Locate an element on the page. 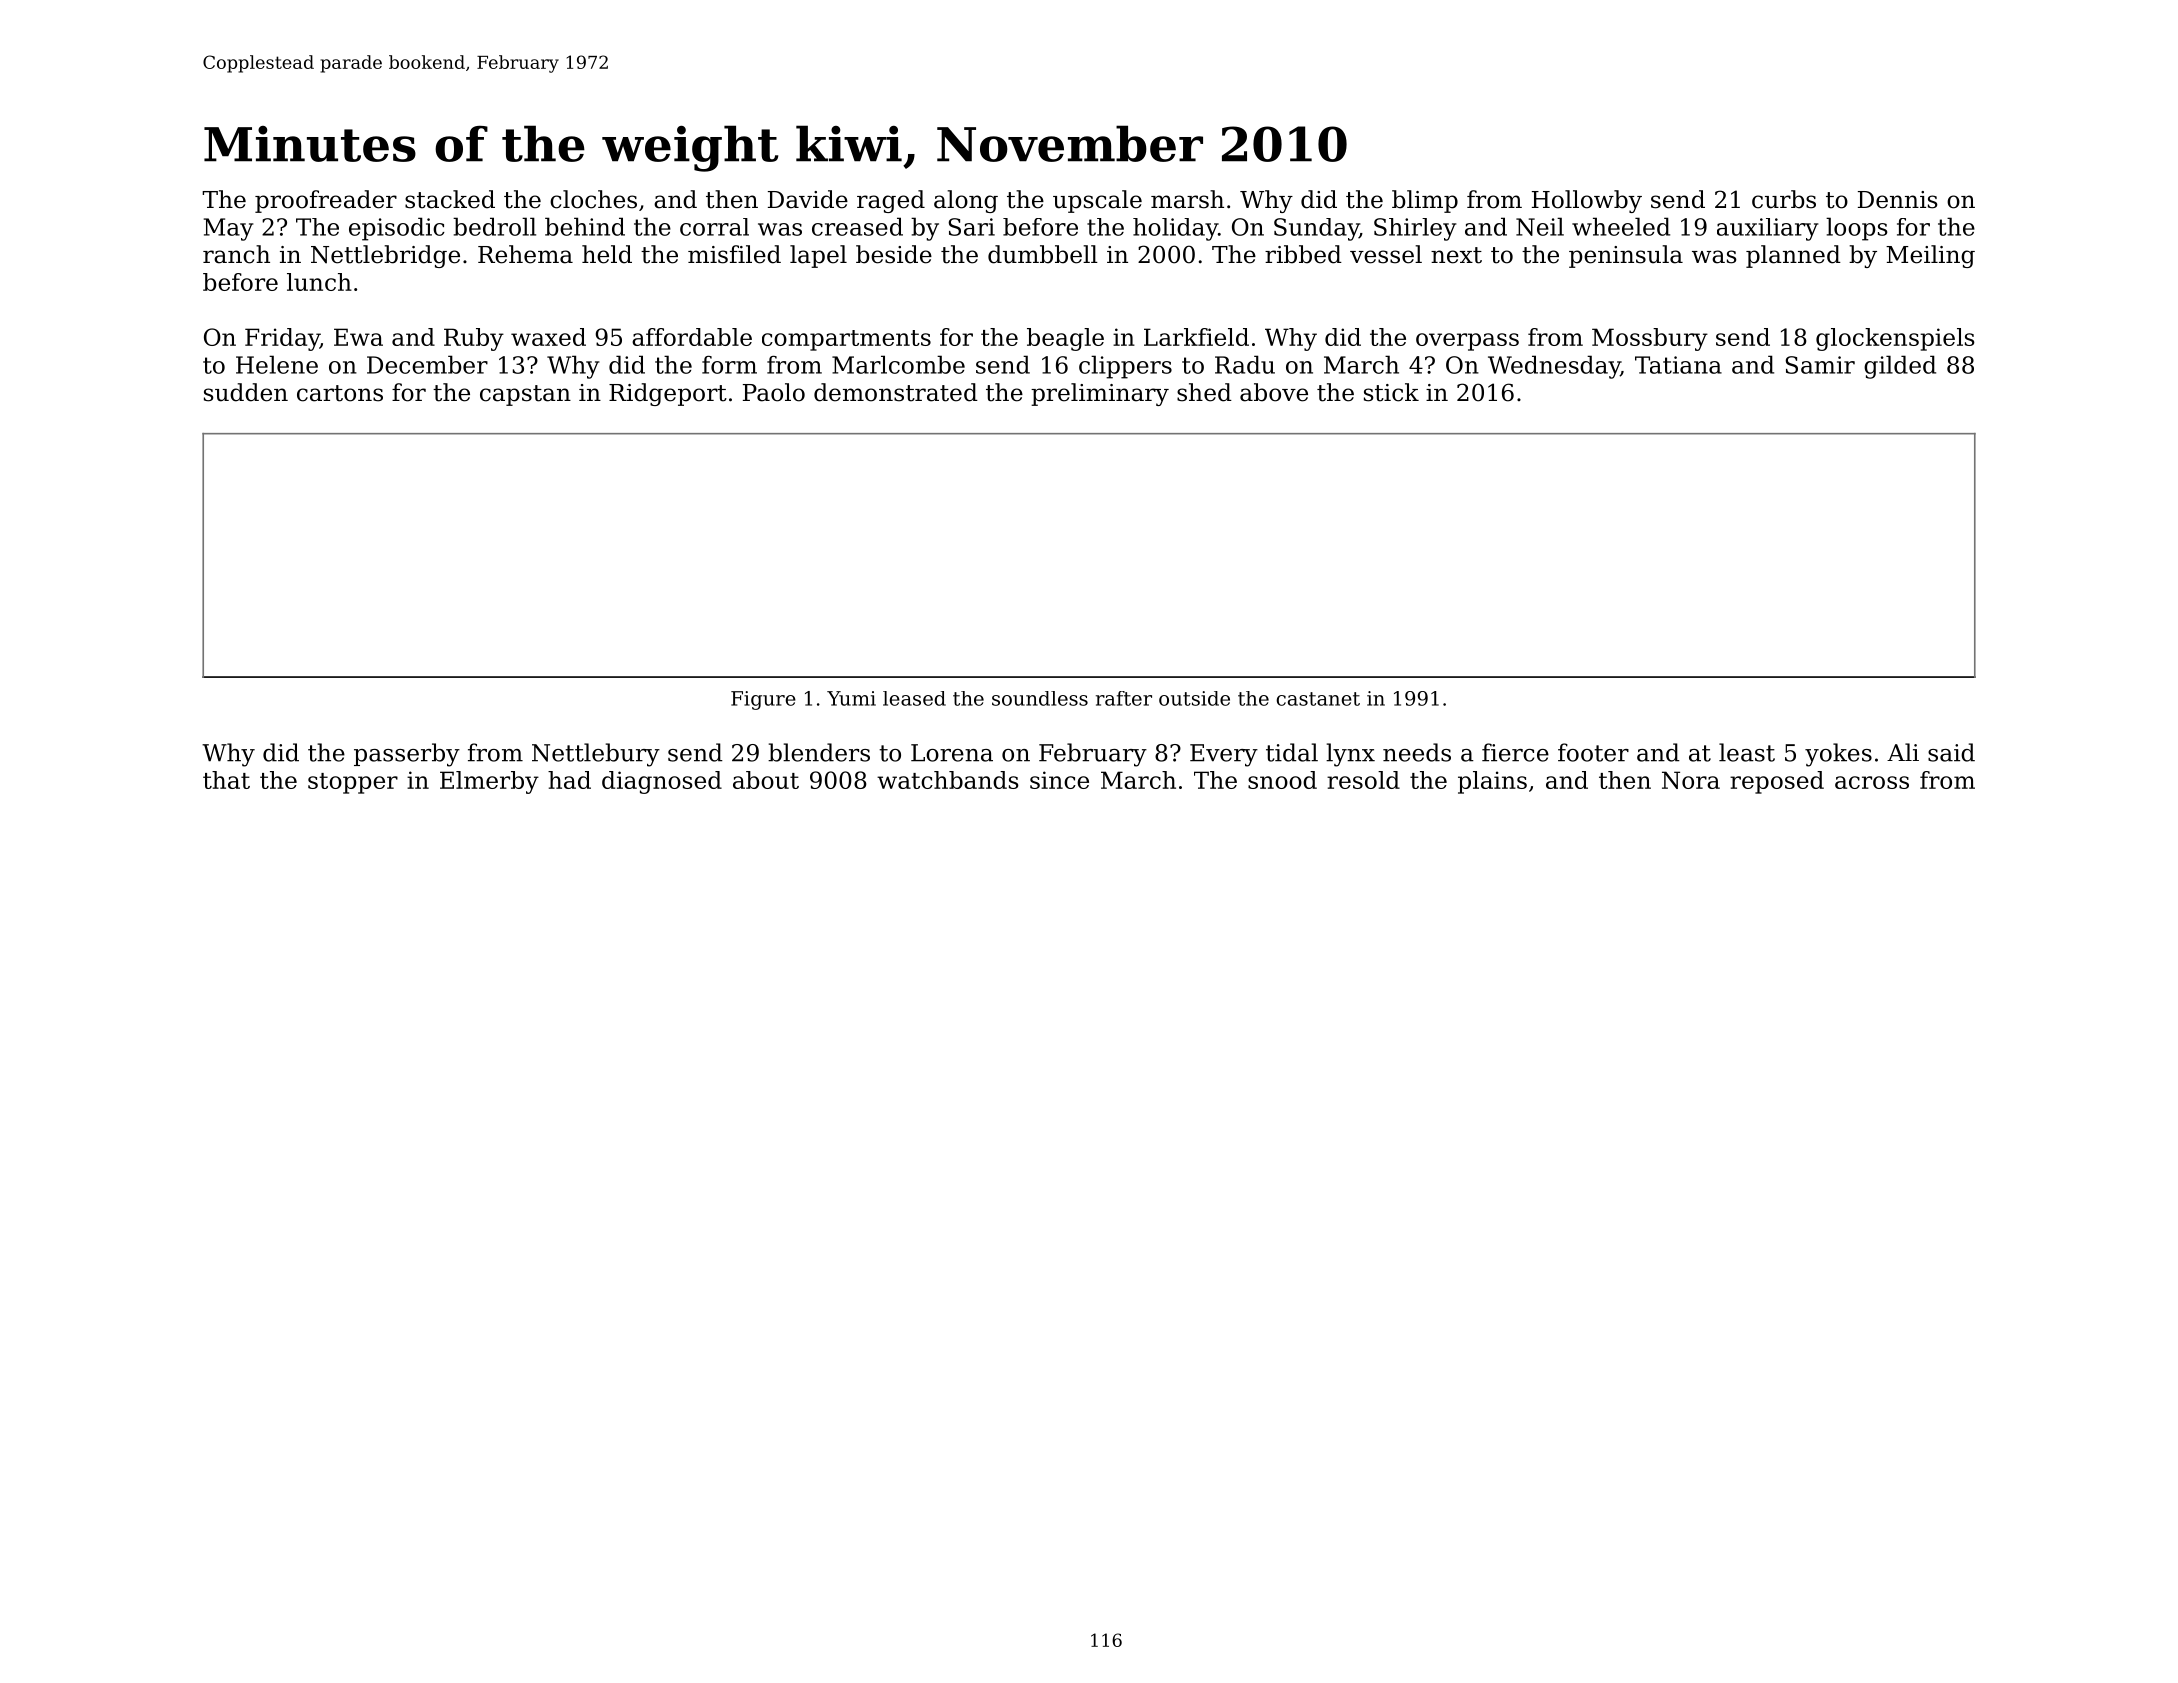 This document has height=1683, width=2178. lunch is located at coordinates (319, 282).
